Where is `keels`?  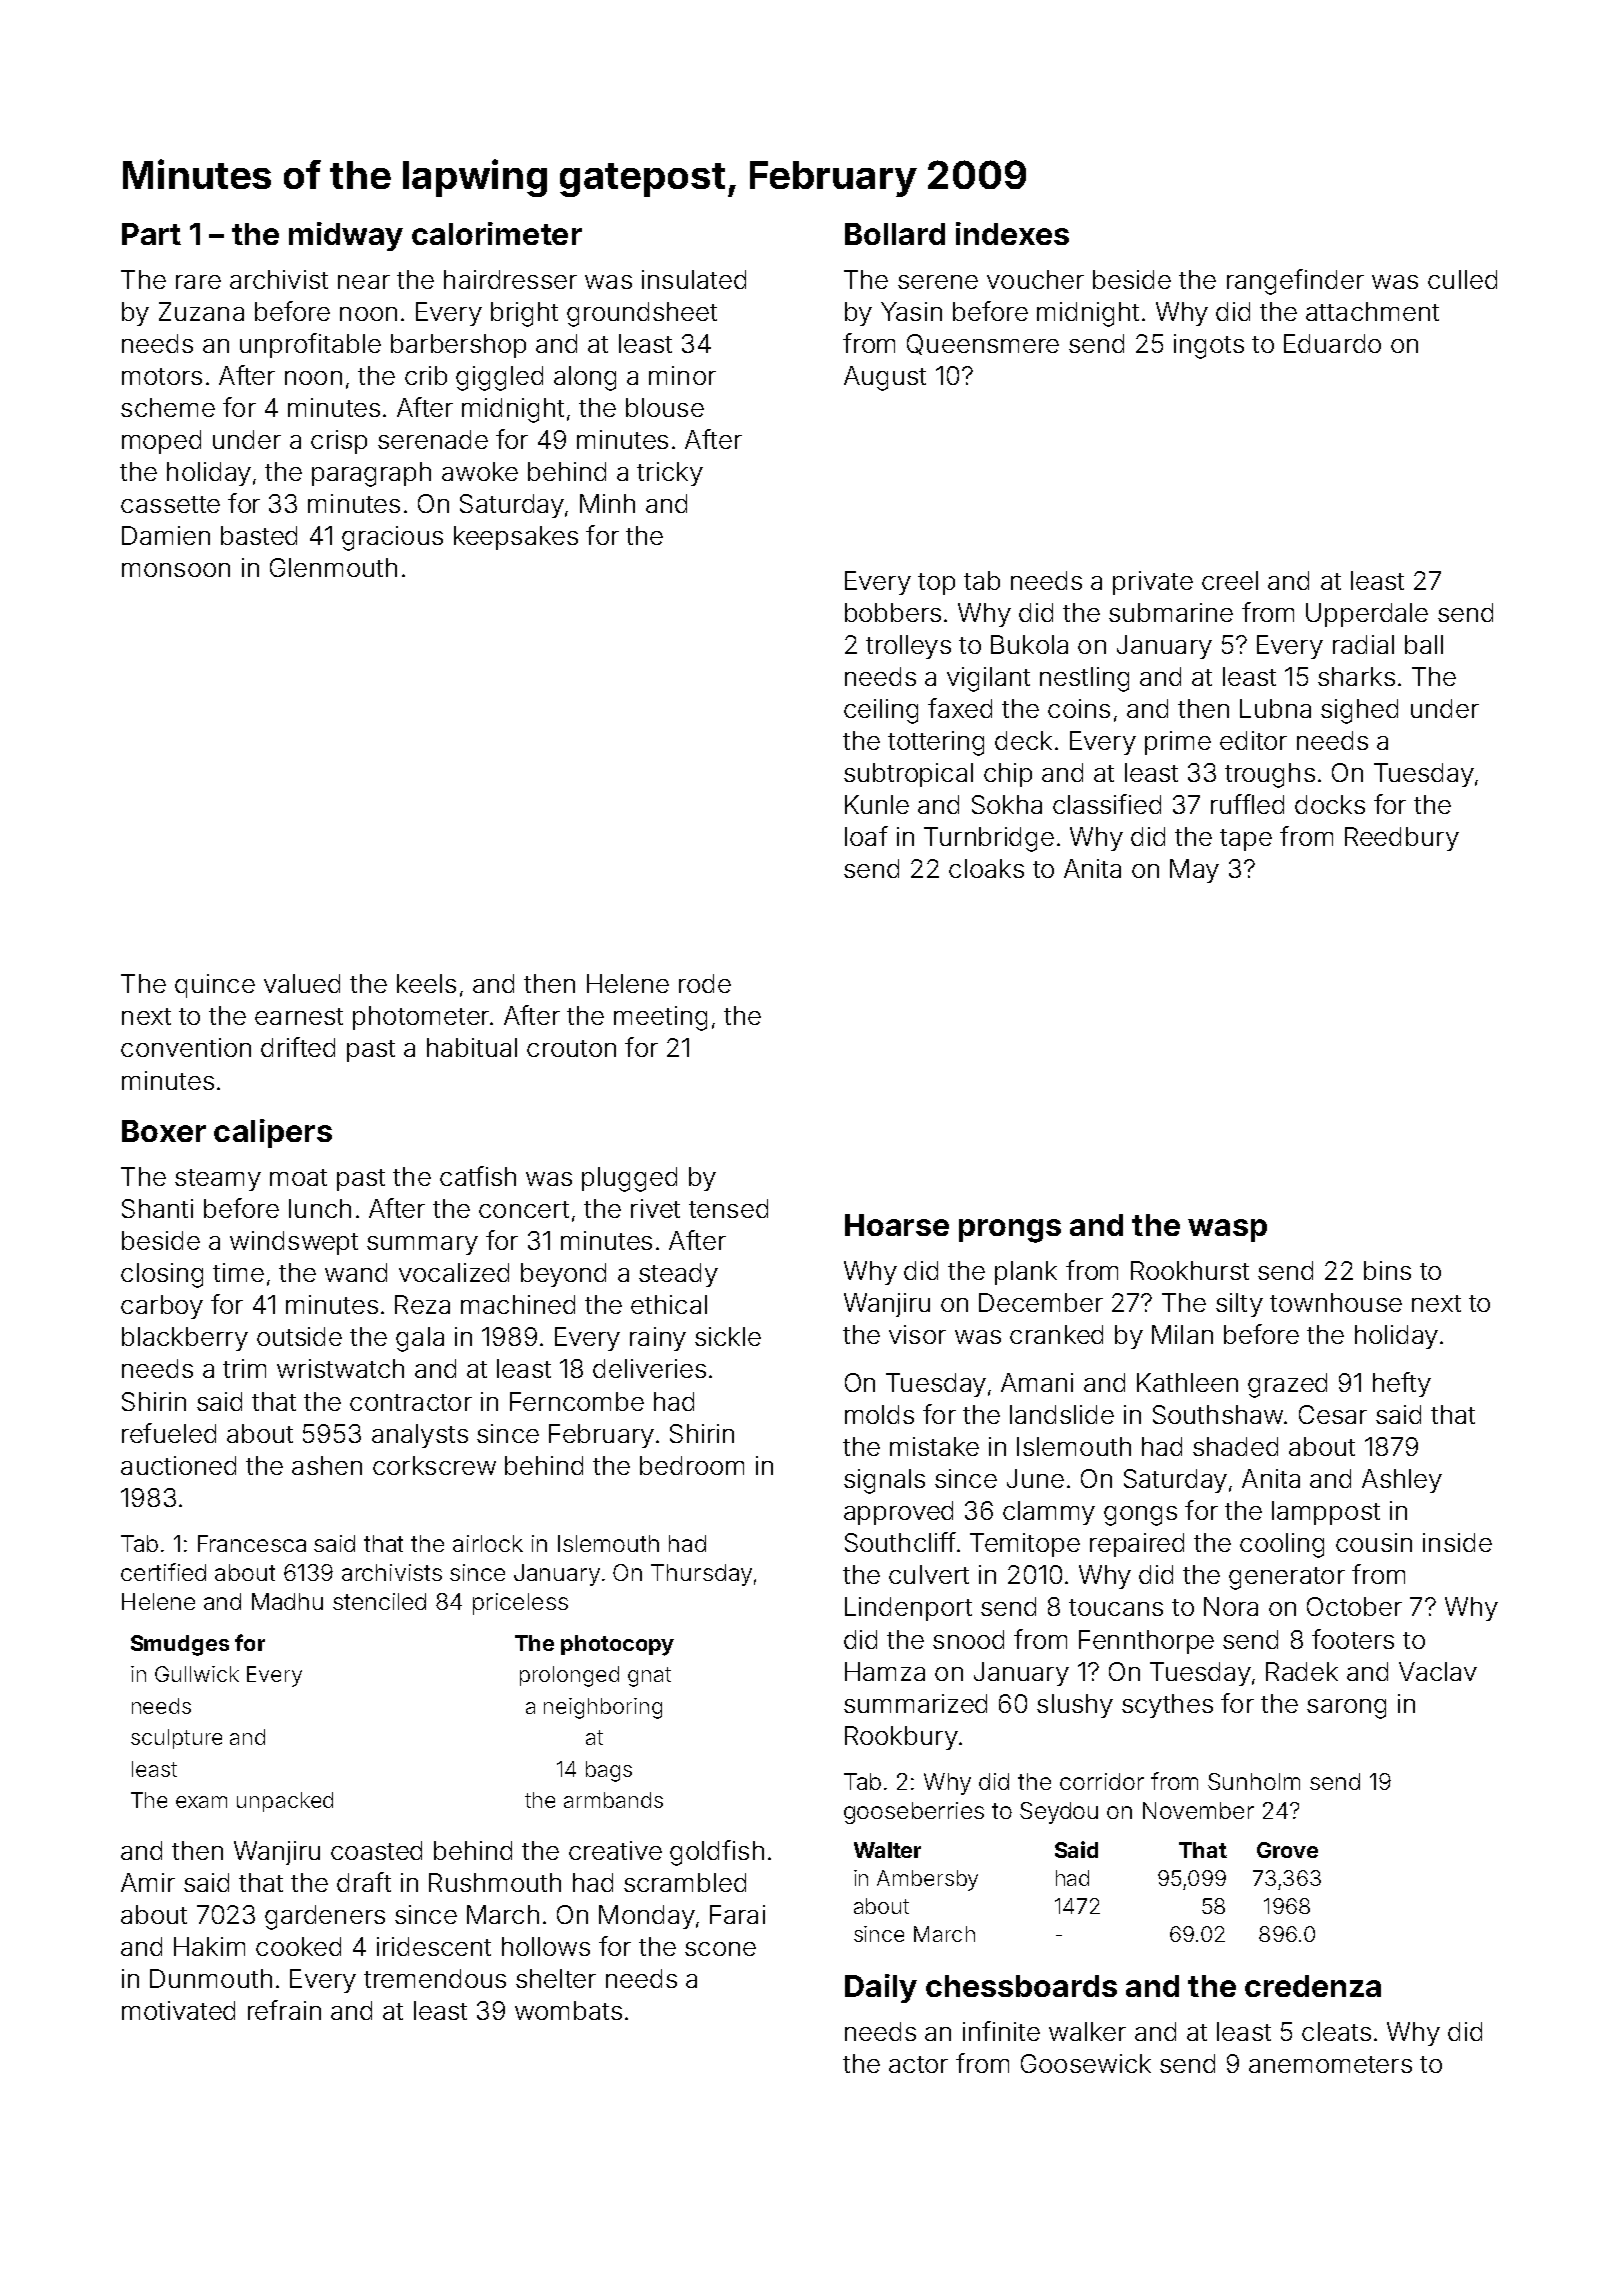
keels is located at coordinates (426, 983).
